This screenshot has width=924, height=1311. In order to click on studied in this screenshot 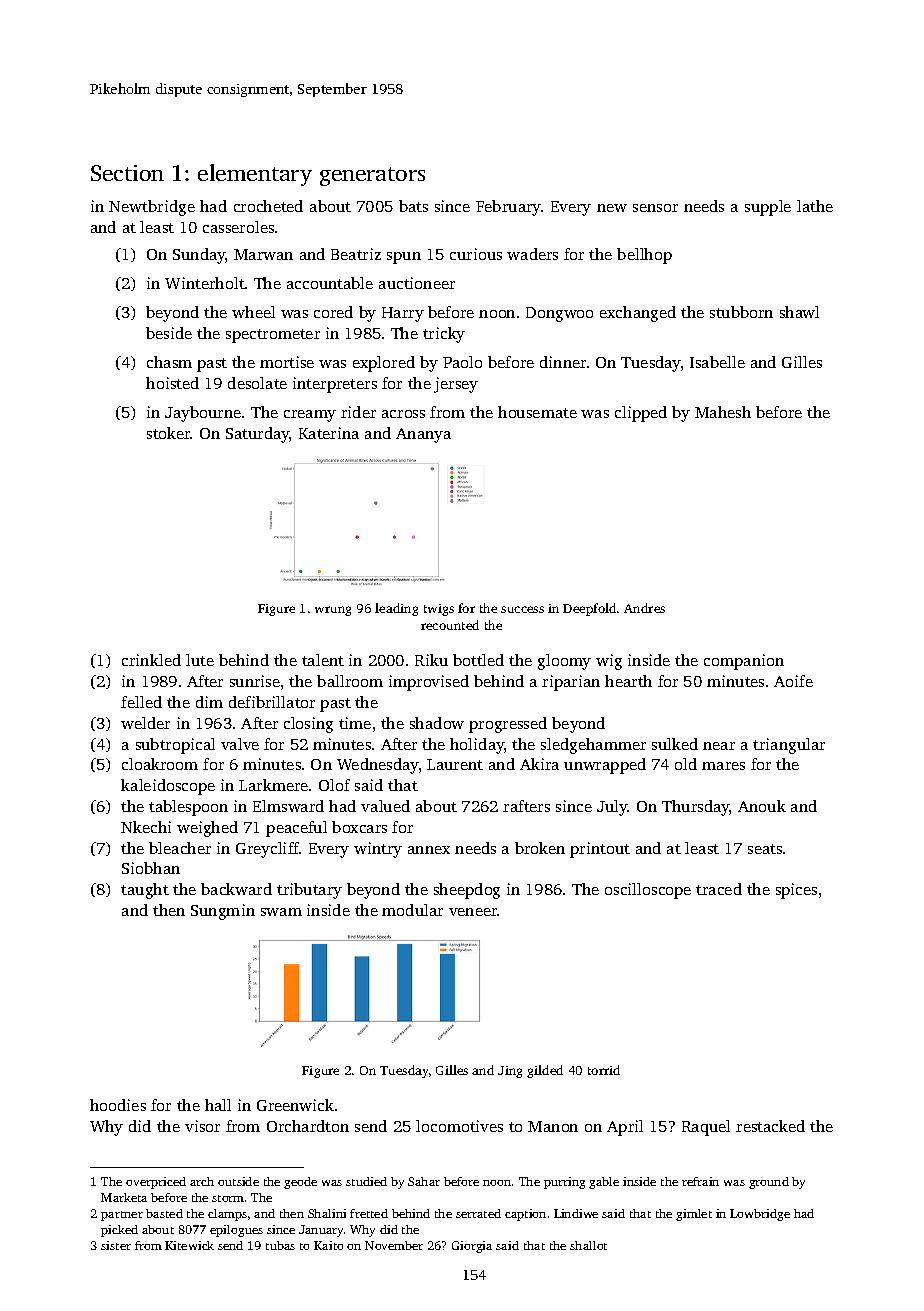, I will do `click(366, 1181)`.
